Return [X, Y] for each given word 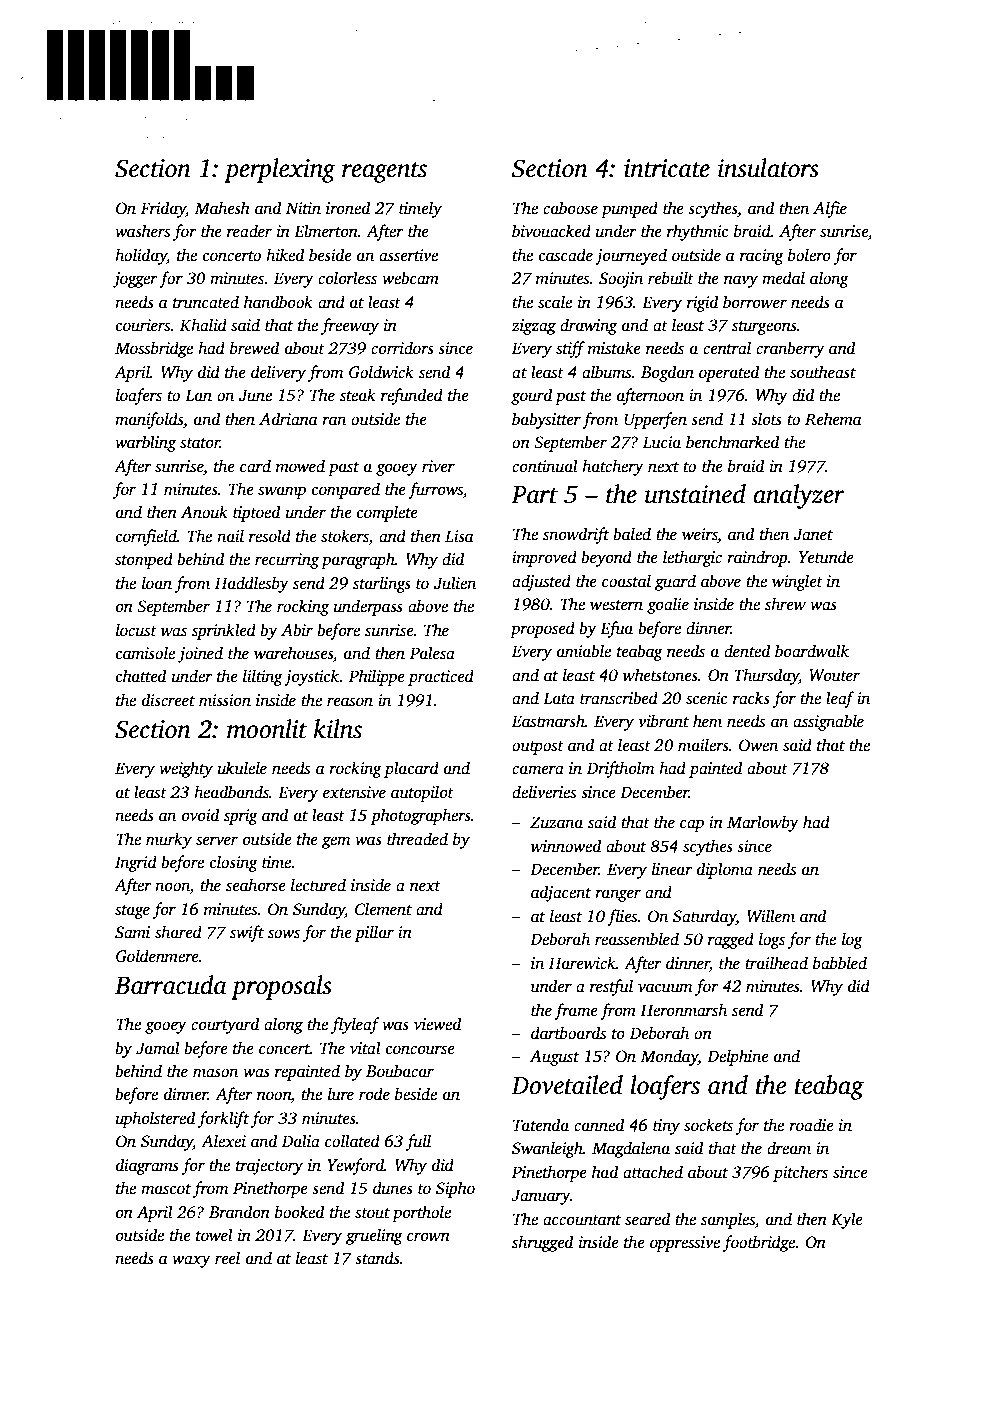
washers [142, 231]
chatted [141, 676]
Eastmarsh [548, 721]
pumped [629, 209]
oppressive [685, 1244]
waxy [191, 1261]
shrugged [542, 1243]
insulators [768, 168]
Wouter [834, 675]
